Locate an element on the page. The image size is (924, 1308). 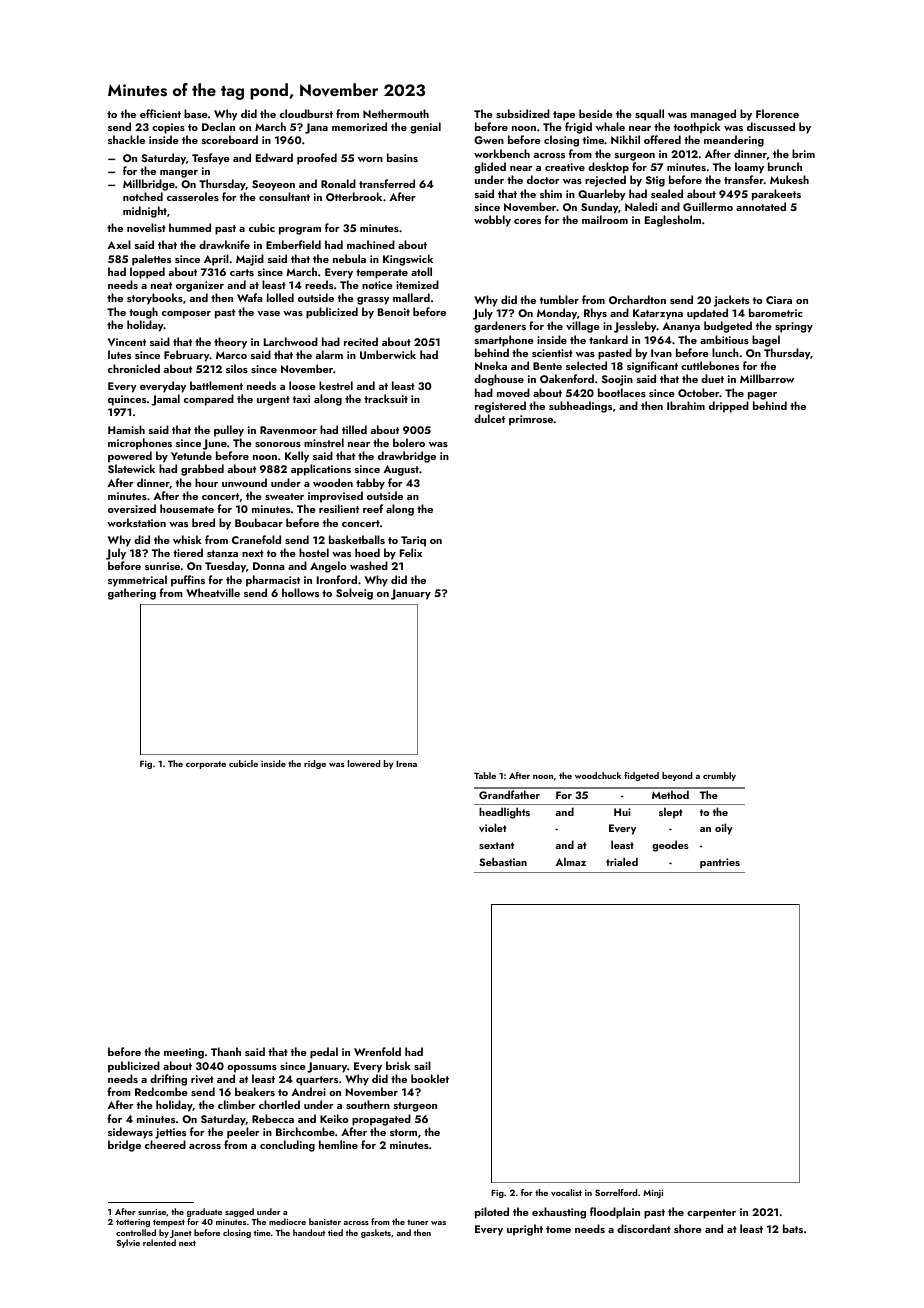
subheadings is located at coordinates (580, 407).
